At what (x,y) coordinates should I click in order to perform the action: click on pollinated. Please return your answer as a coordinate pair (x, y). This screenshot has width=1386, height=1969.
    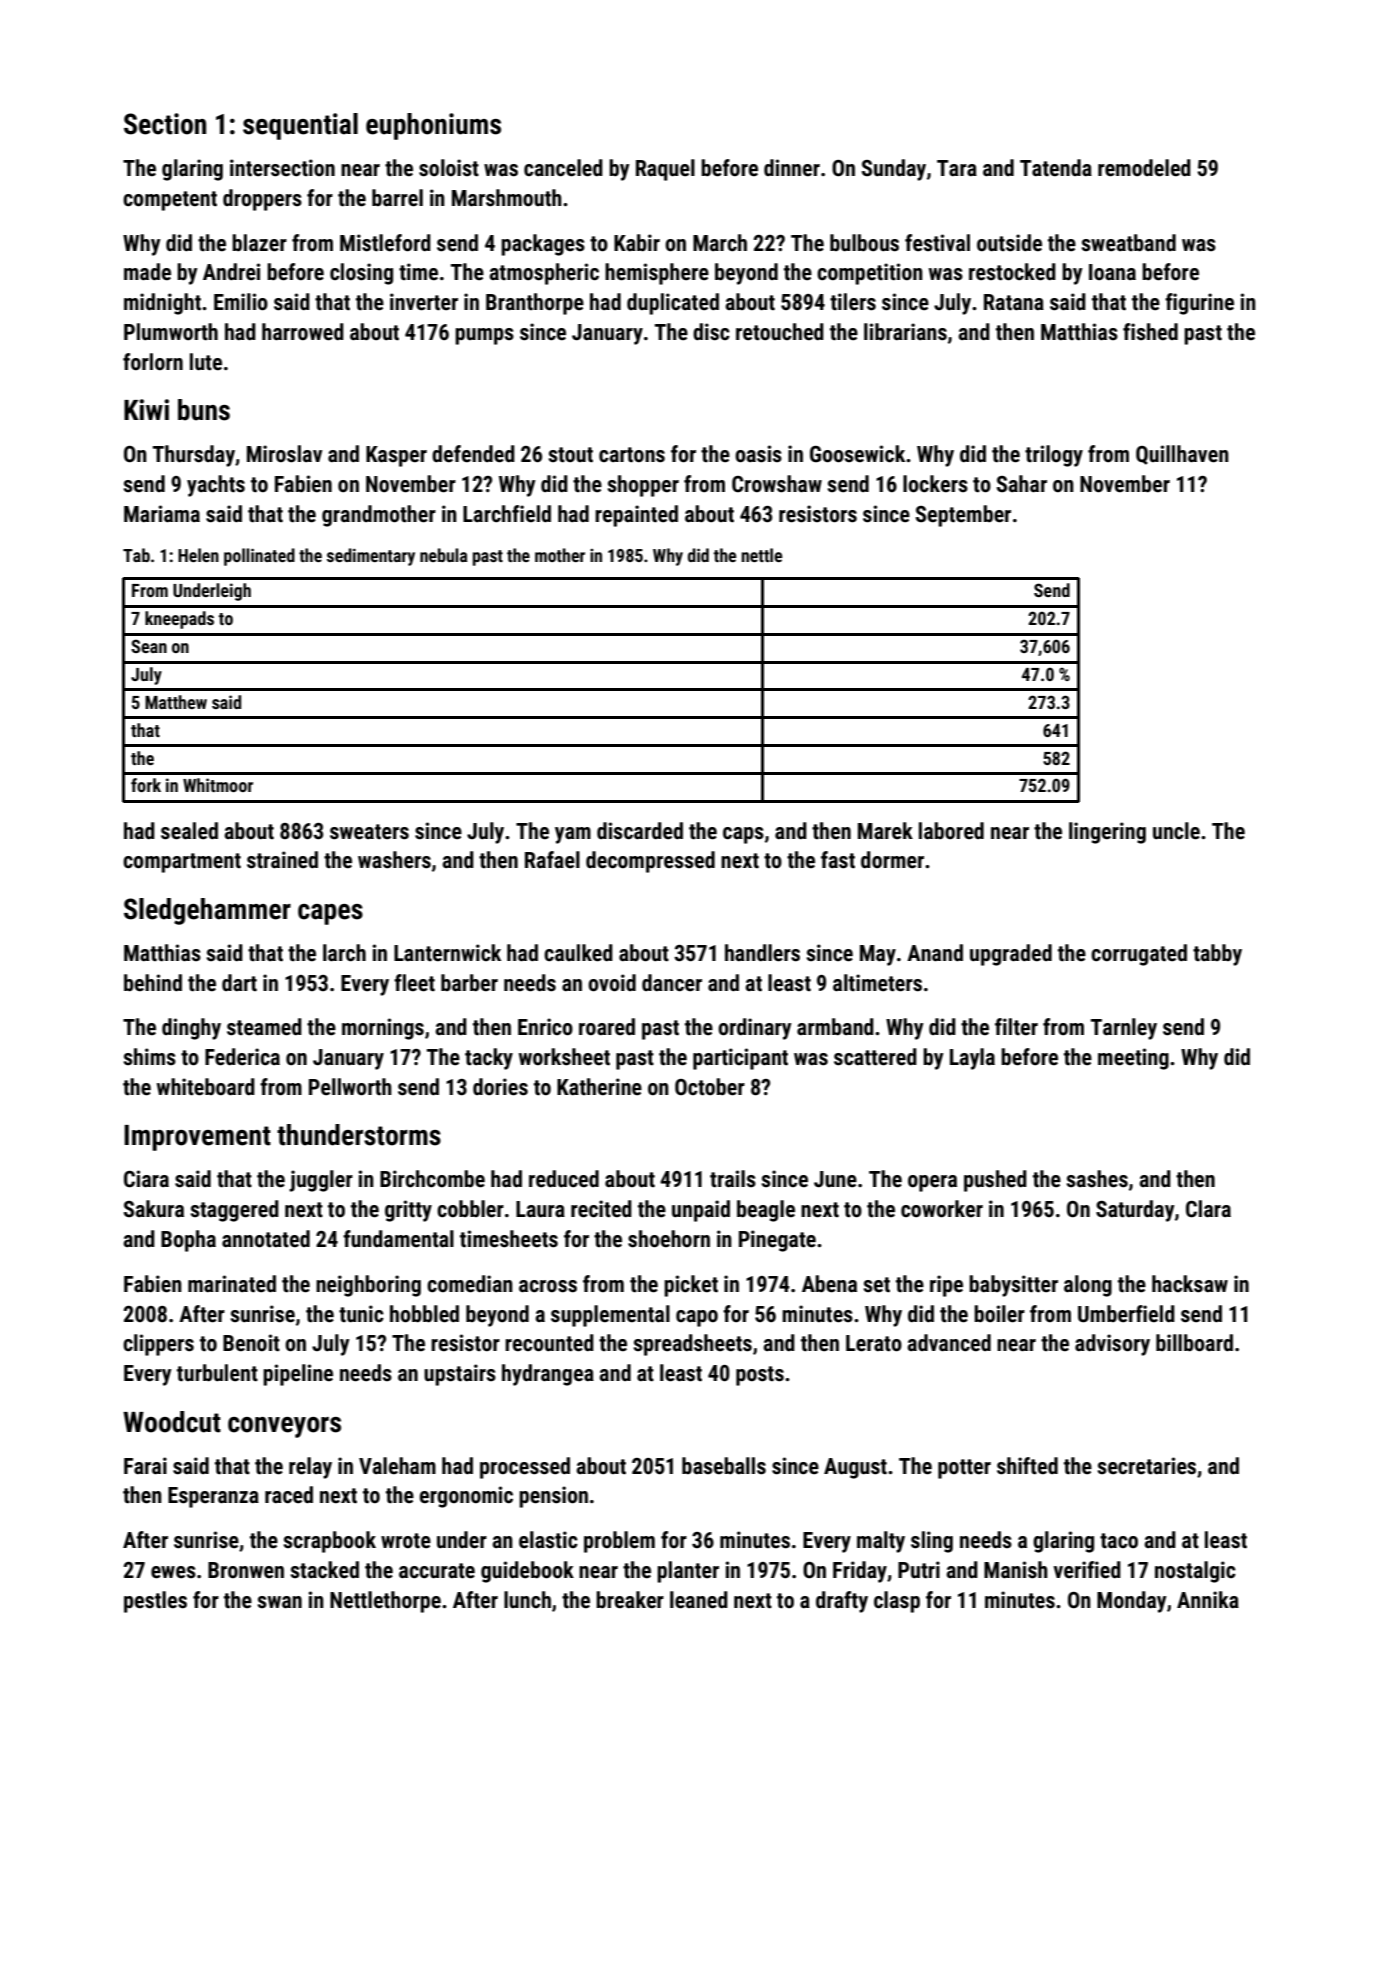
    Looking at the image, I should click on (259, 557).
